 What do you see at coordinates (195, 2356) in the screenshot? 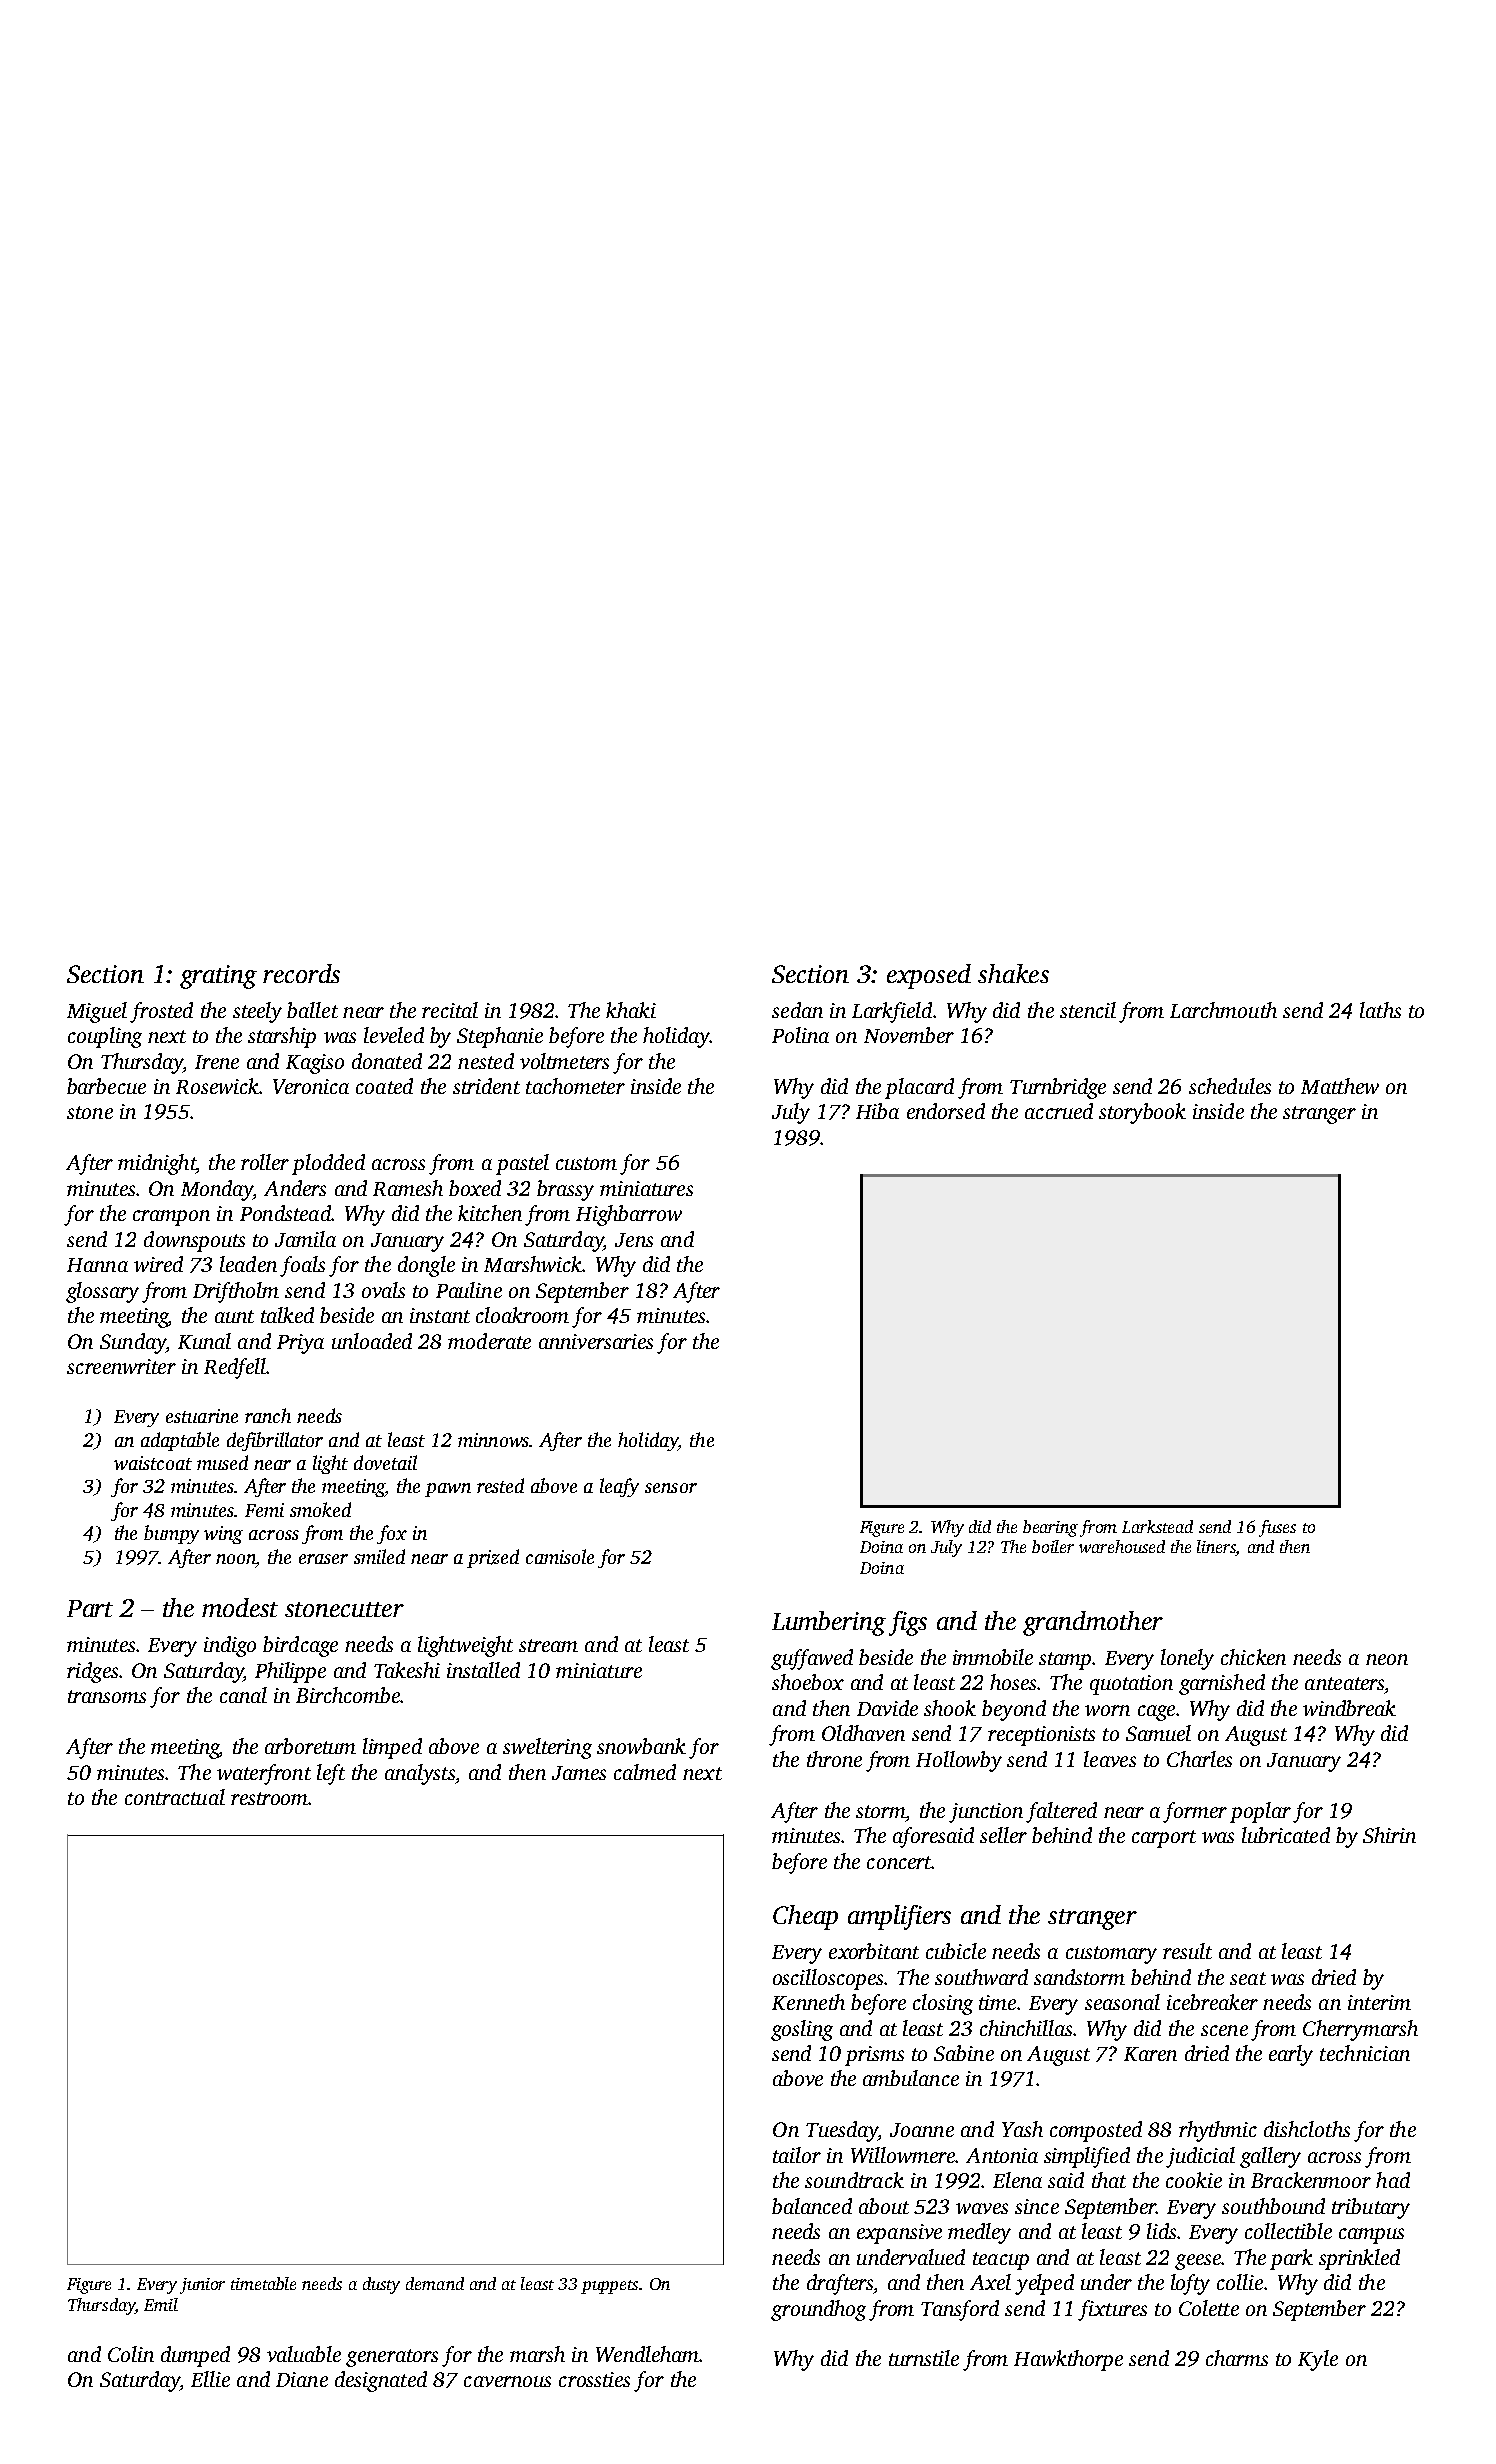
I see `dumped` at bounding box center [195, 2356].
